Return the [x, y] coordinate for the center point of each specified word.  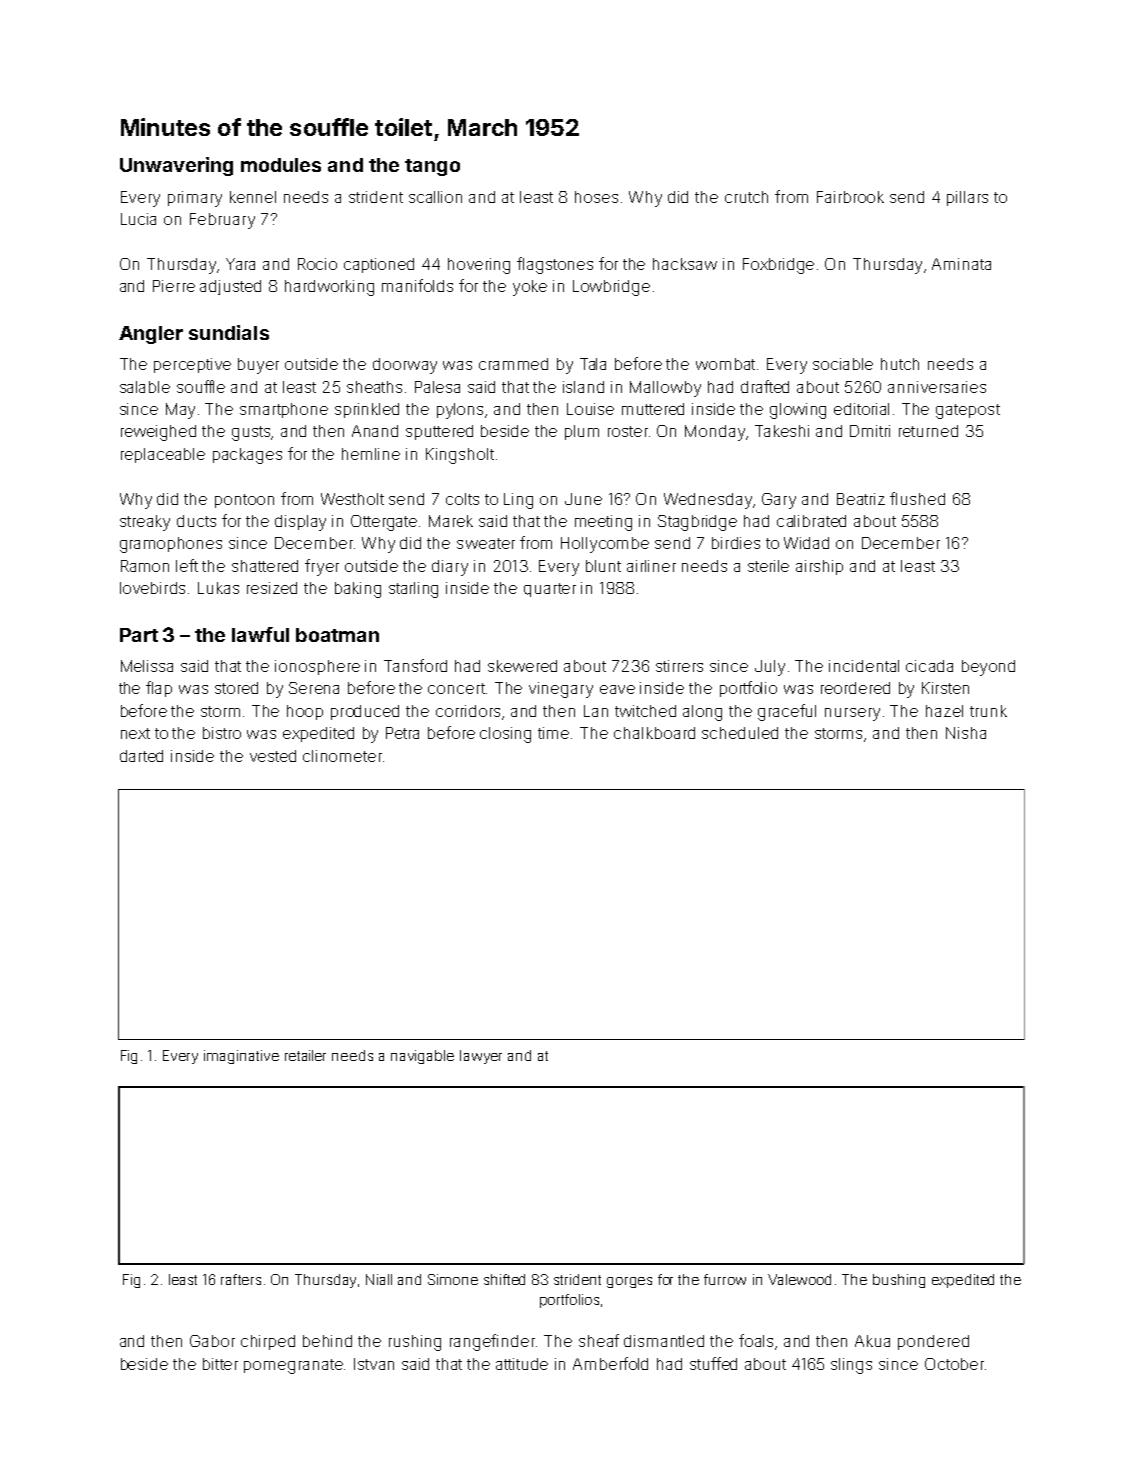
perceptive [192, 365]
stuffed [713, 1363]
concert [456, 688]
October [954, 1364]
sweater [486, 543]
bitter [220, 1364]
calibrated [811, 521]
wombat [725, 364]
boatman [337, 635]
